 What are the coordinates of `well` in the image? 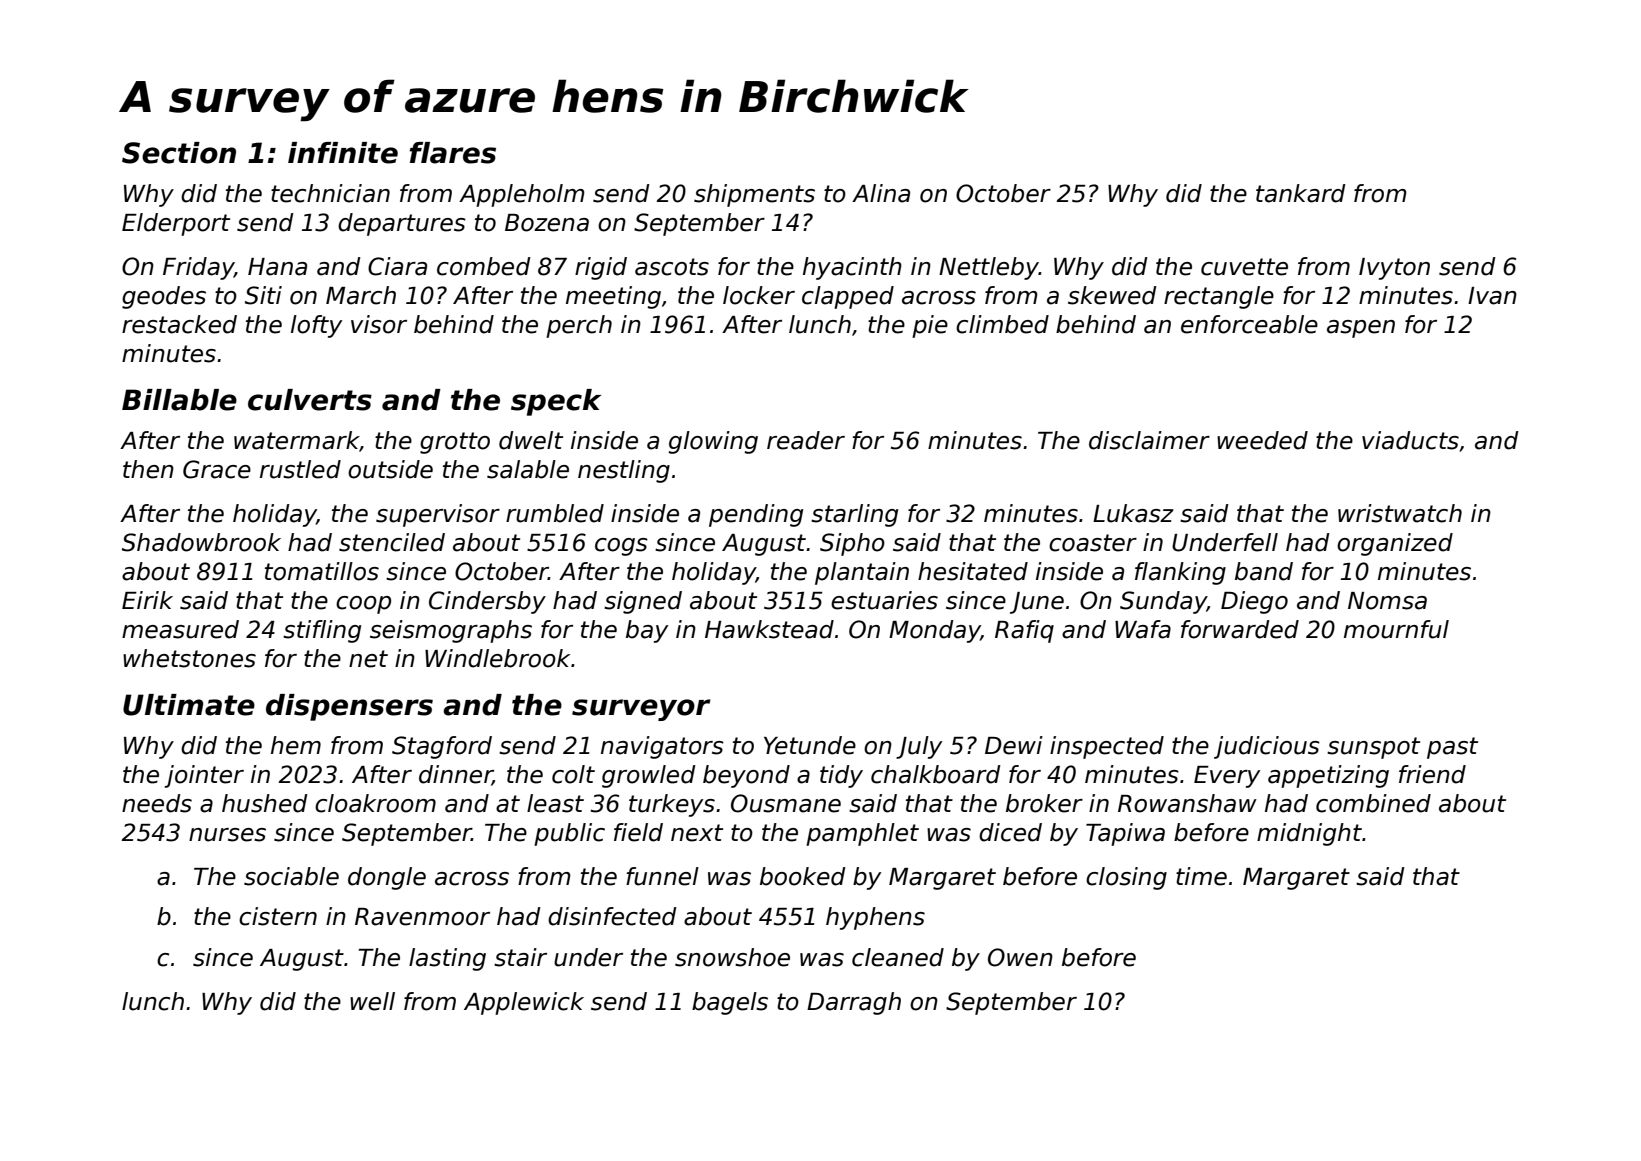 It's located at (372, 1001).
